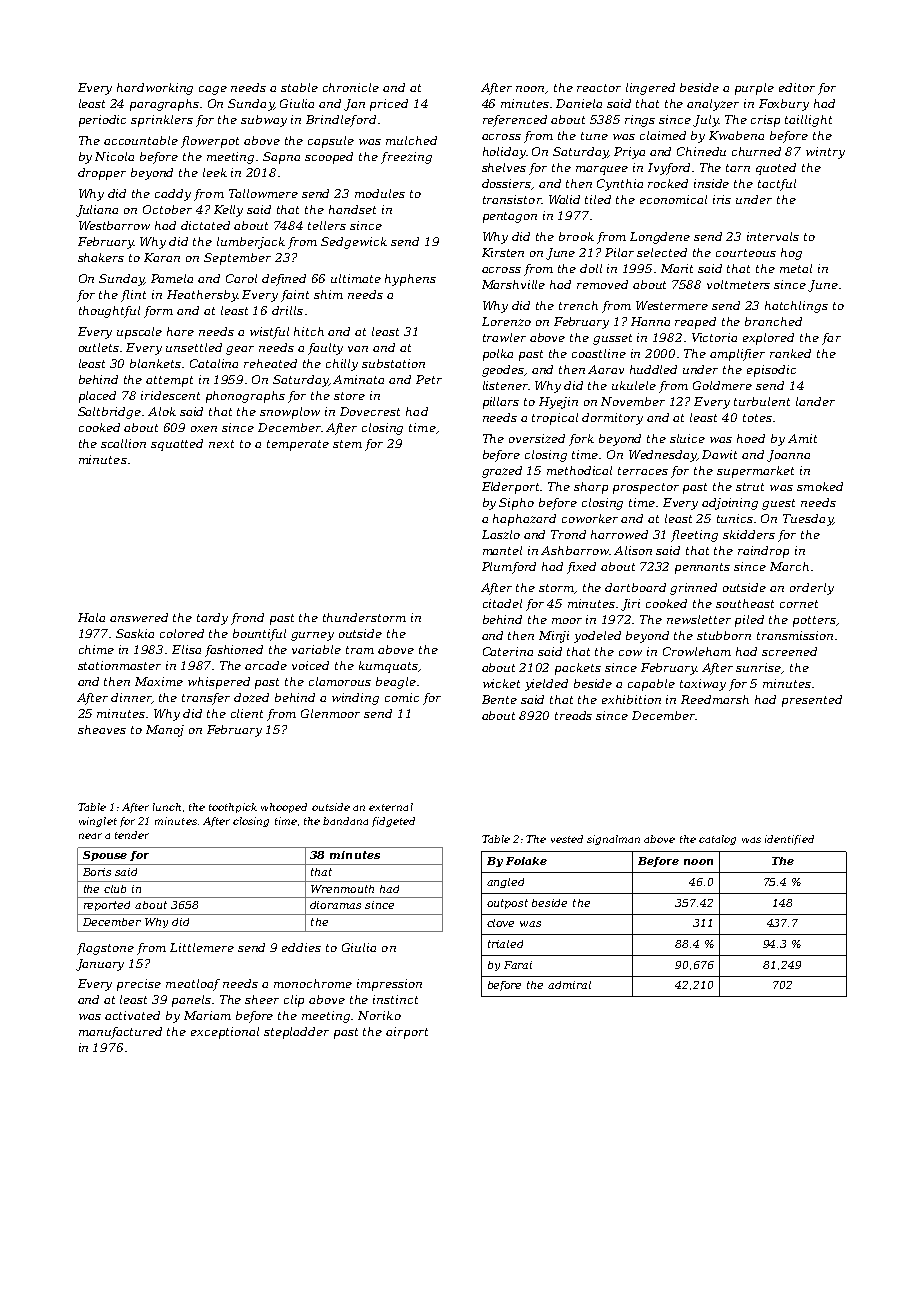  What do you see at coordinates (345, 821) in the screenshot?
I see `bandana` at bounding box center [345, 821].
